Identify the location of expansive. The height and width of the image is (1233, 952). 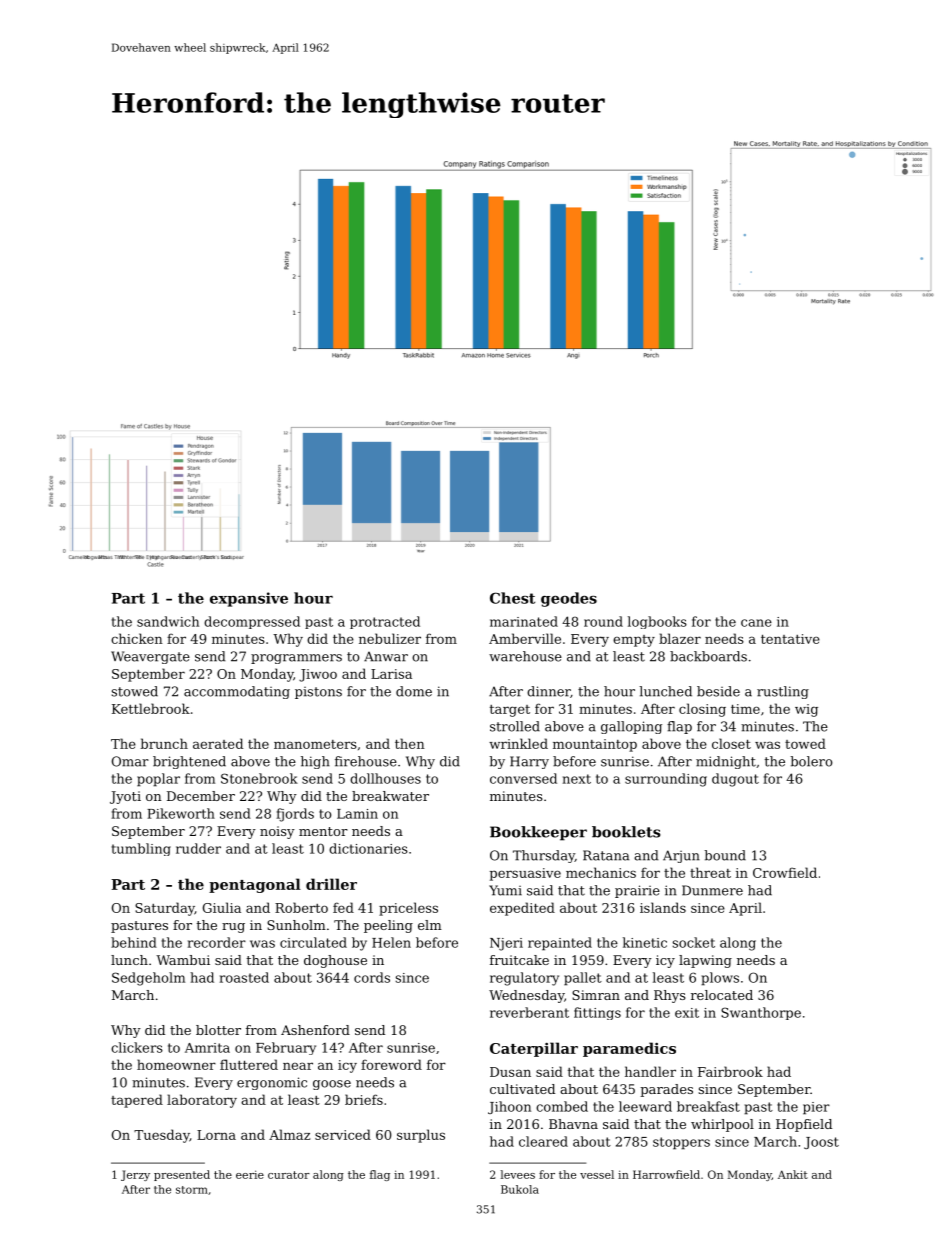
(249, 599).
